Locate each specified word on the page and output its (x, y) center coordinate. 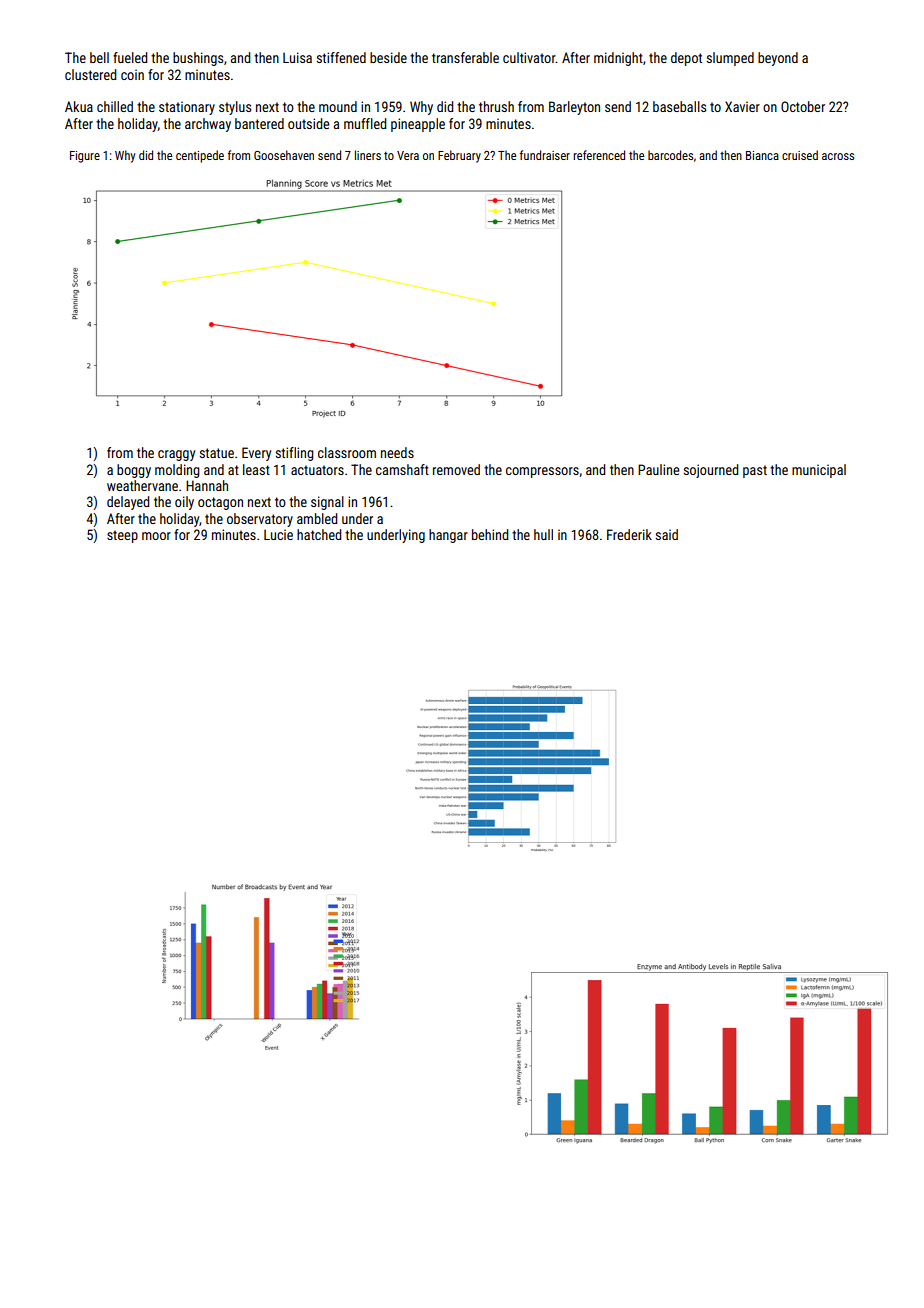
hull (543, 534)
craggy (176, 455)
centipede (200, 156)
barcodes (670, 155)
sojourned (711, 471)
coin (132, 74)
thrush (496, 106)
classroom (347, 452)
